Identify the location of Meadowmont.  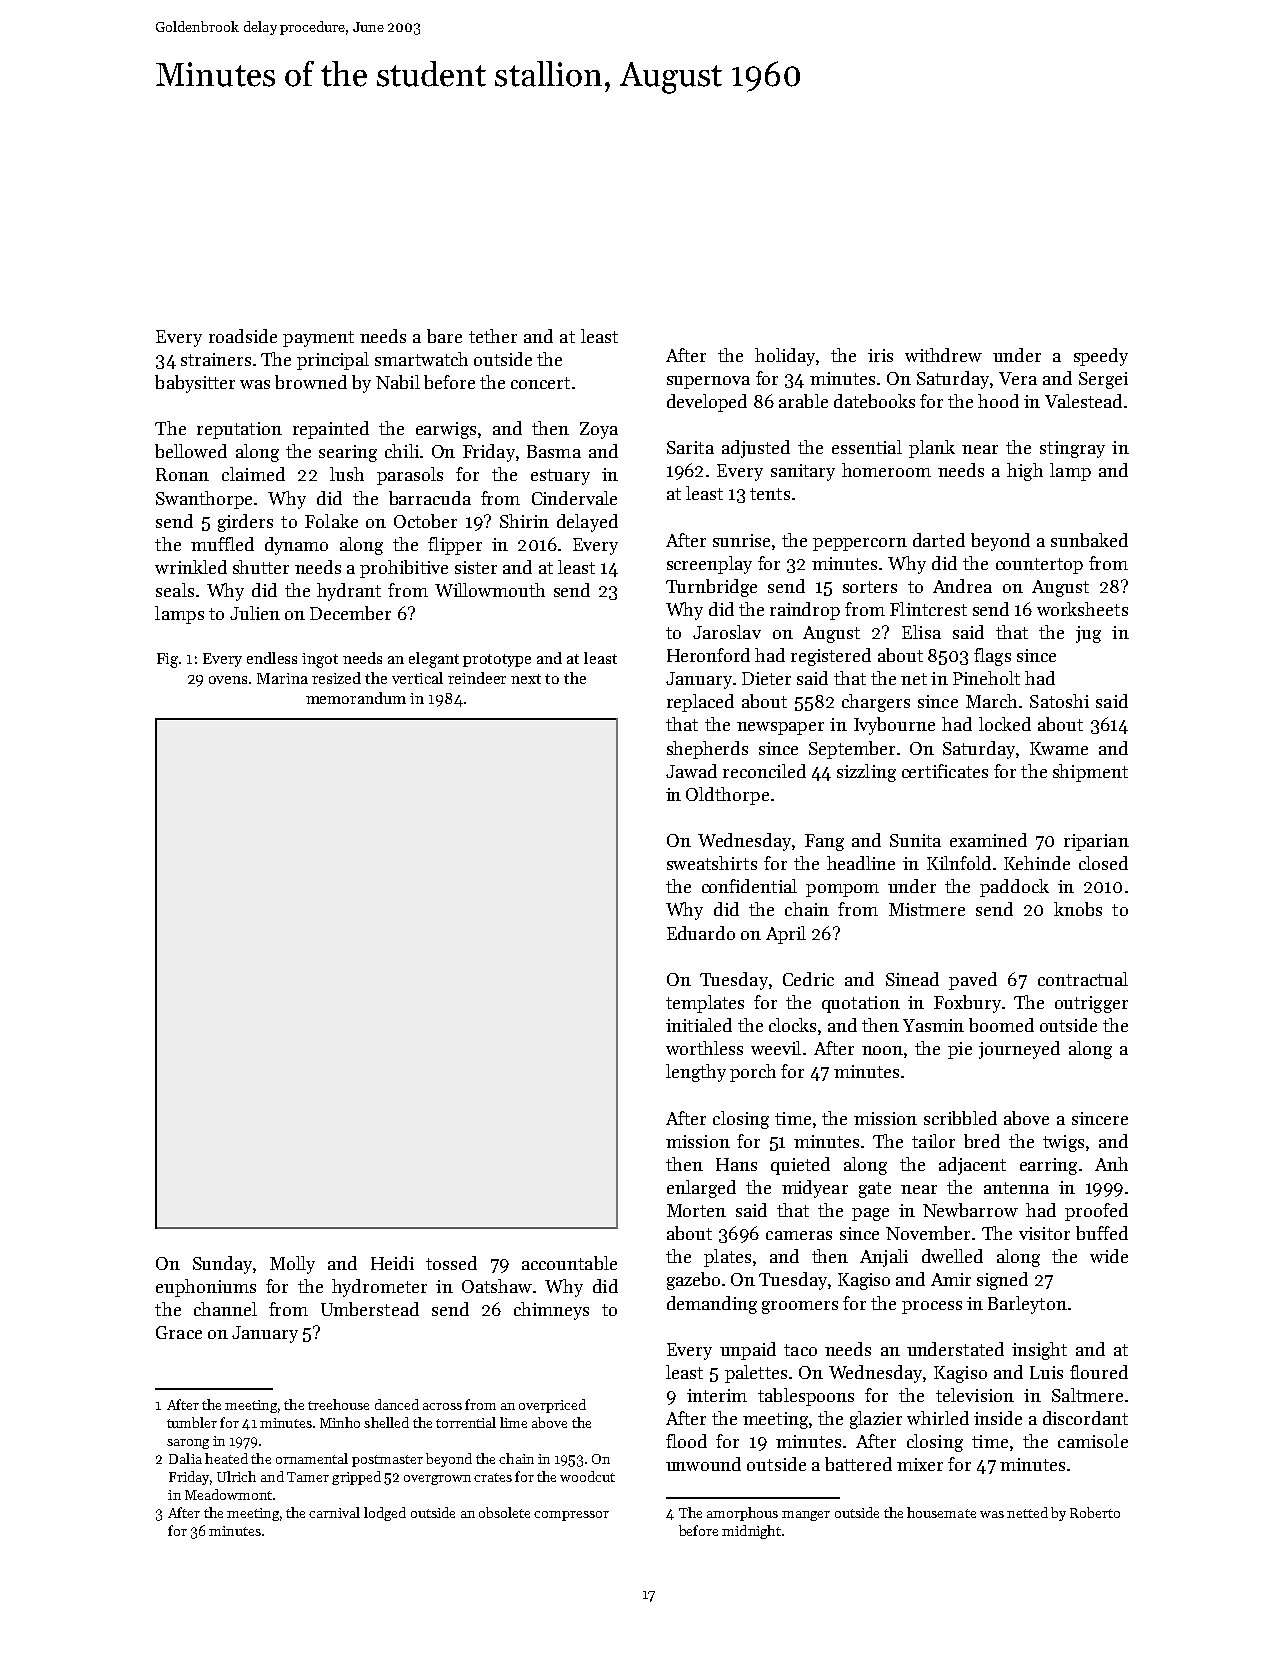
(228, 1494).
